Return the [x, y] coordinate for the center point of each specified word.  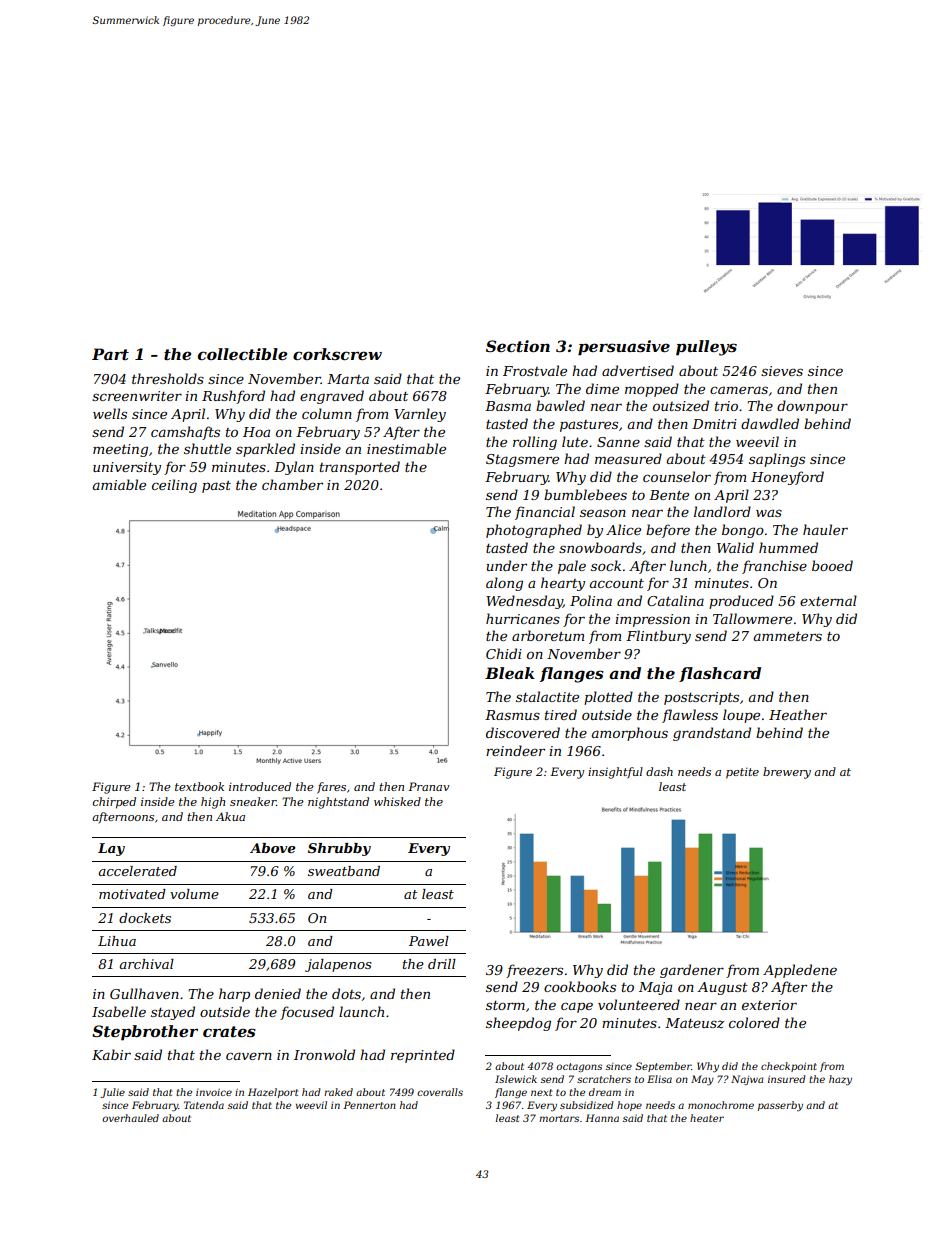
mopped [652, 390]
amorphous [630, 734]
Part [110, 354]
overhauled [130, 1118]
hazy [840, 1080]
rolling [535, 443]
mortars [559, 1118]
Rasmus [512, 715]
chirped [114, 803]
